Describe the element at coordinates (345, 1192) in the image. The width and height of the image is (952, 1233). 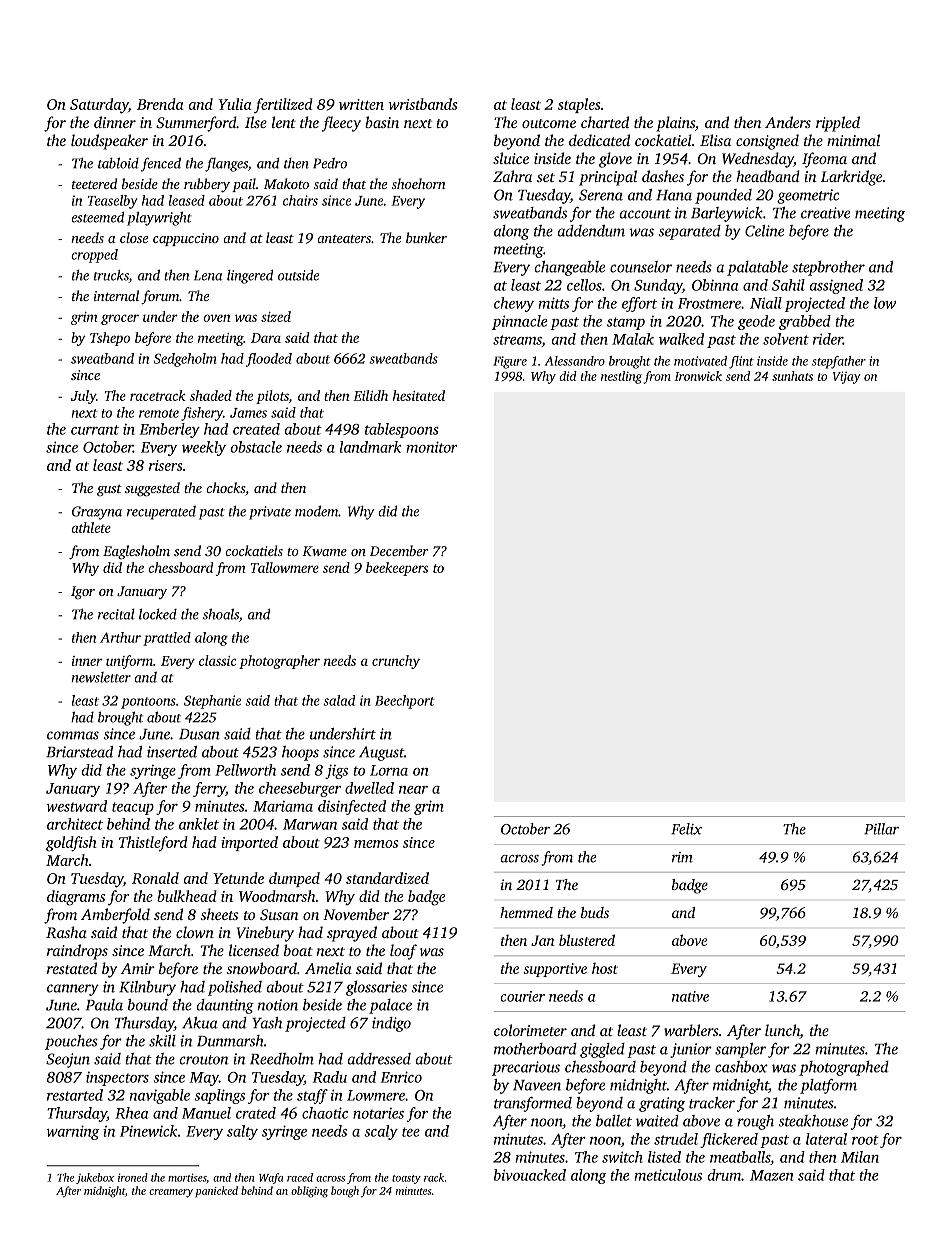
I see `bough` at that location.
